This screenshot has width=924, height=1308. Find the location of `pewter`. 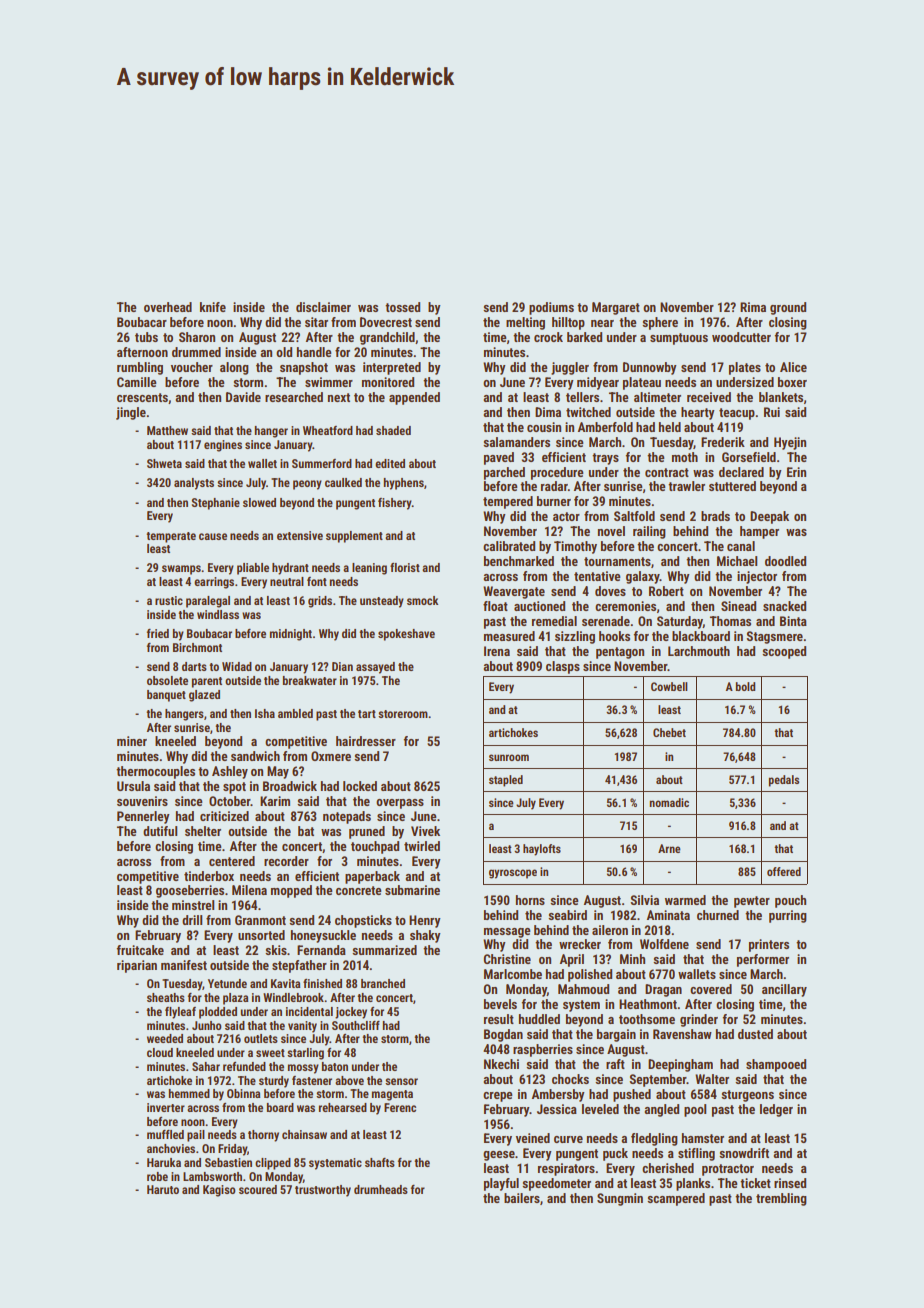

pewter is located at coordinates (752, 902).
